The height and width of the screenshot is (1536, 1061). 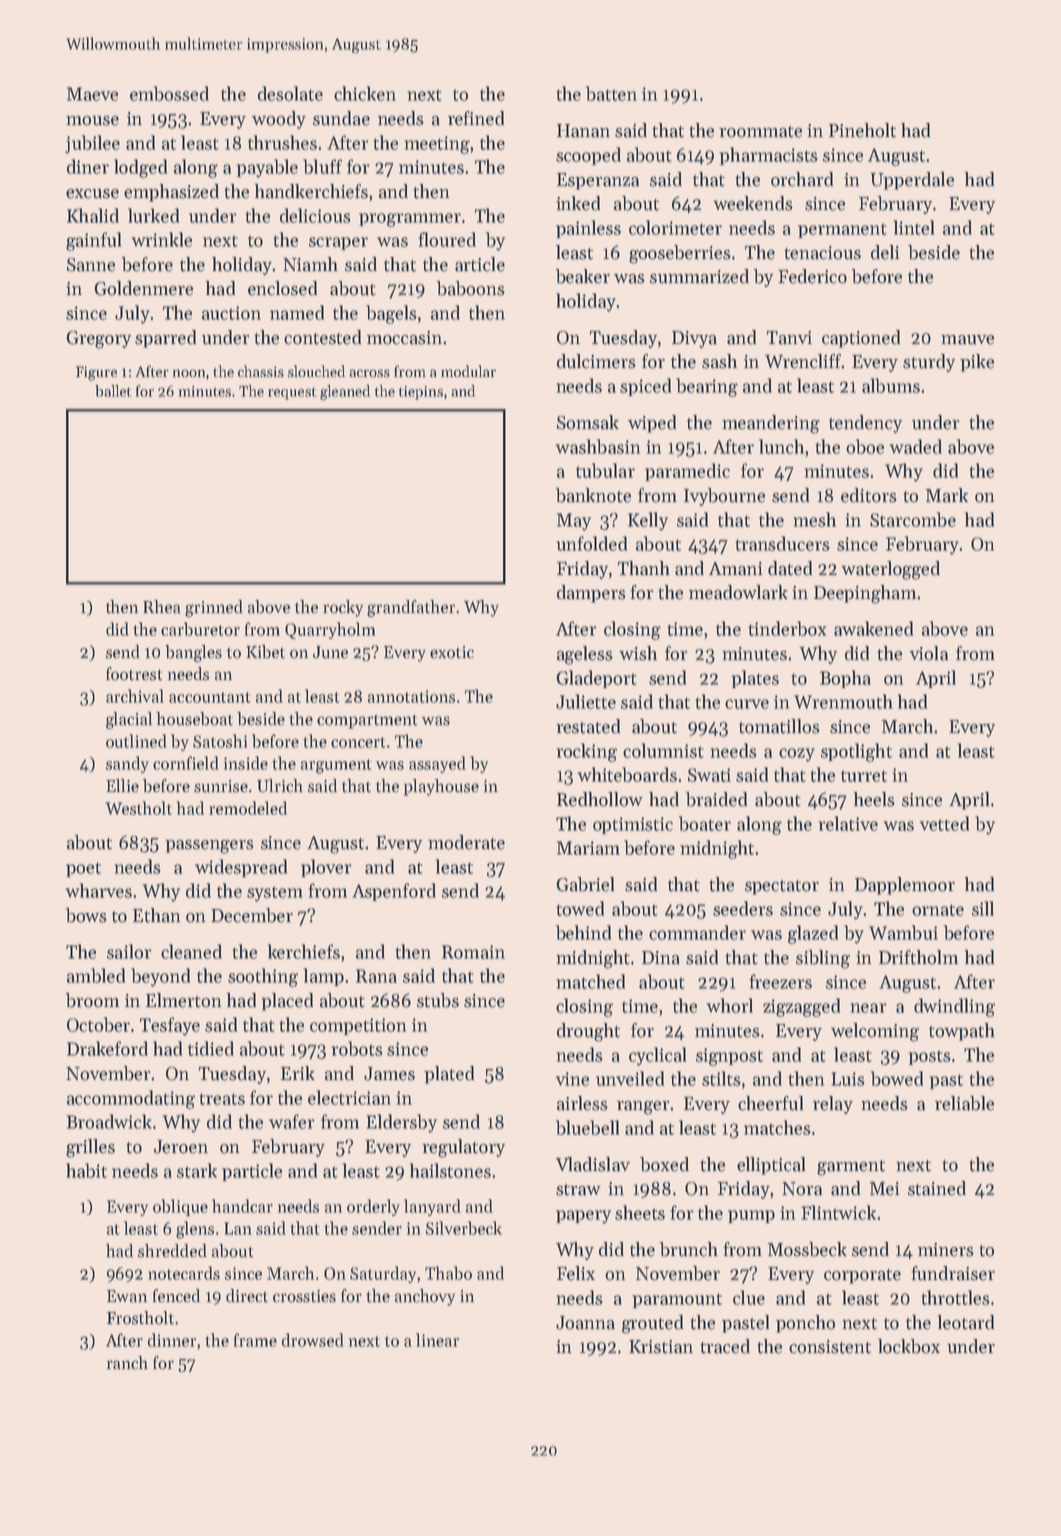 What do you see at coordinates (838, 1212) in the screenshot?
I see `Flintwick` at bounding box center [838, 1212].
